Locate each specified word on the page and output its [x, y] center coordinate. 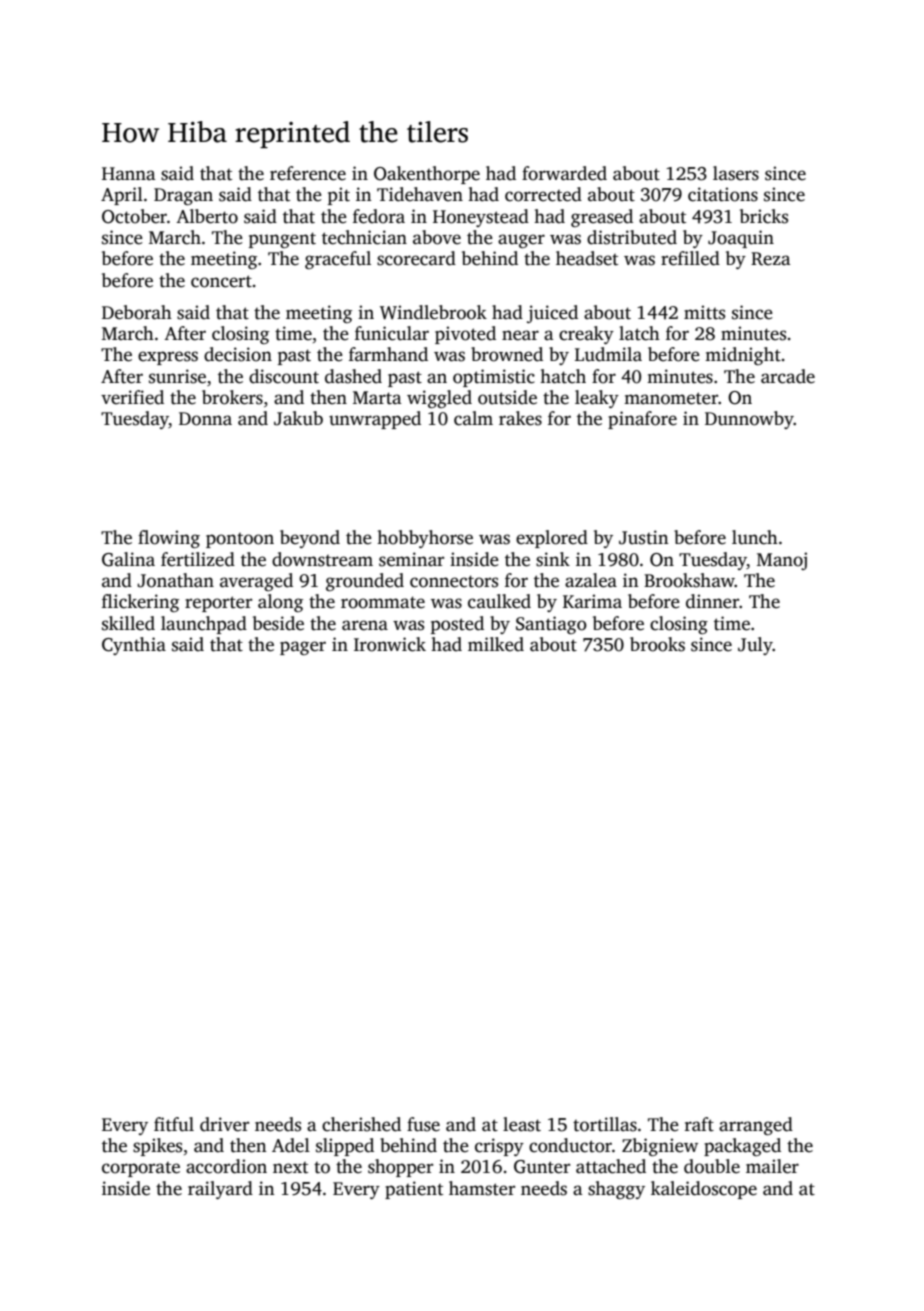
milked [496, 644]
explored [552, 539]
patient [414, 1190]
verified [132, 397]
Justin [644, 537]
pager [303, 648]
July [755, 646]
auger [521, 241]
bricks [764, 216]
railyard [220, 1190]
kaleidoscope [704, 1190]
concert [221, 281]
